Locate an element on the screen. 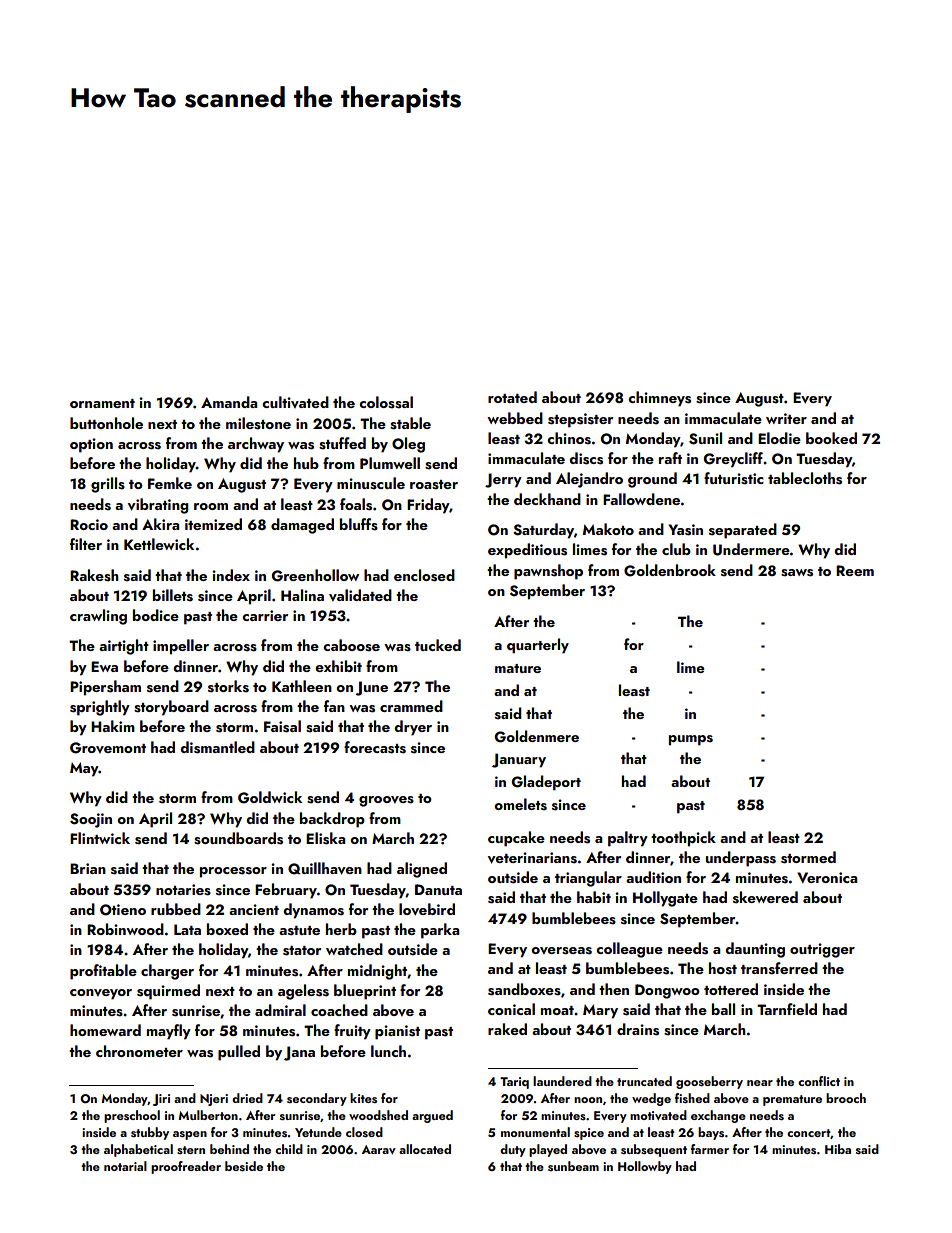 This screenshot has height=1233, width=952. toothpick is located at coordinates (683, 839).
